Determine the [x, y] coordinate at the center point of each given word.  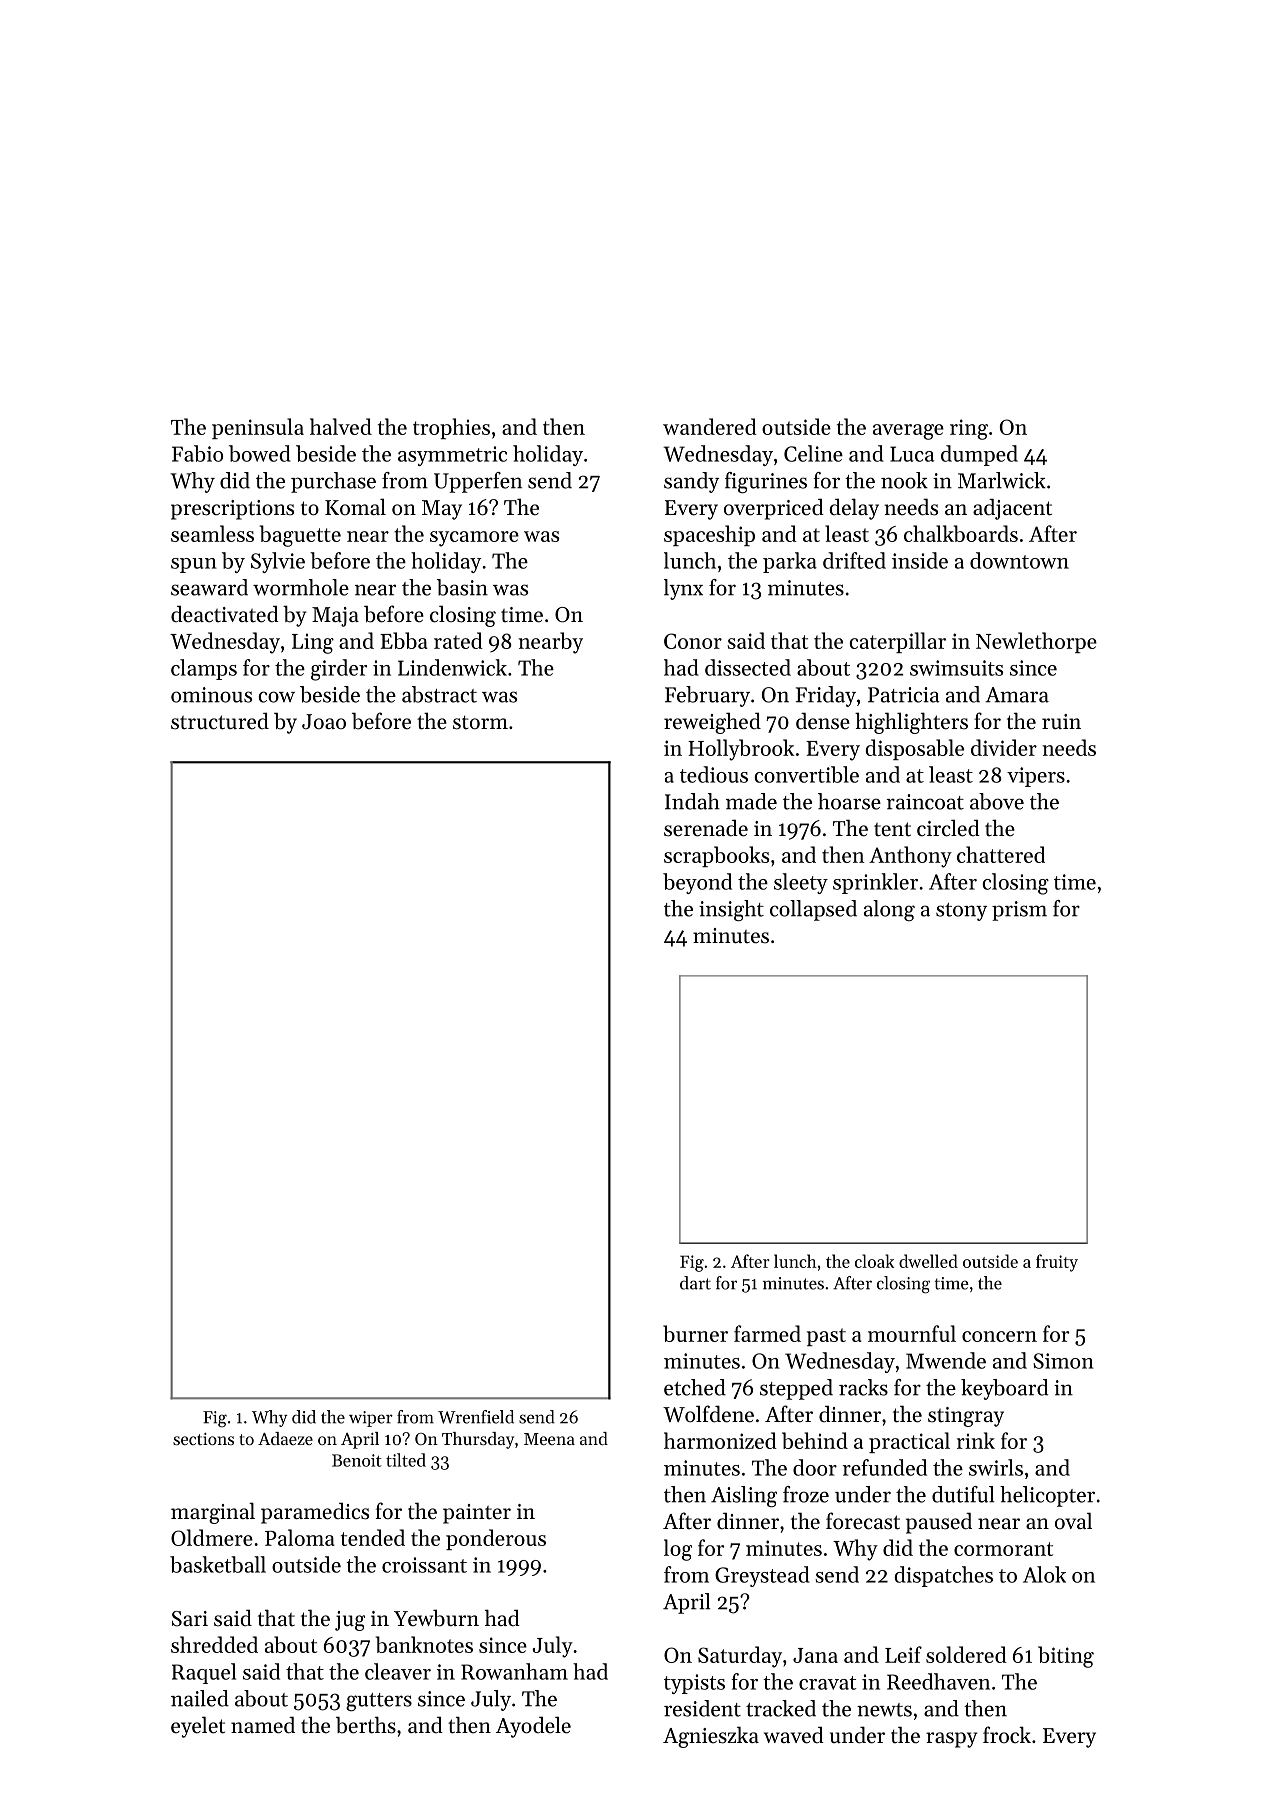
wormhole [301, 587]
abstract [439, 694]
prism [1019, 911]
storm [480, 722]
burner [695, 1333]
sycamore [474, 539]
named [263, 1725]
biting [1066, 1657]
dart [695, 1283]
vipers [1036, 777]
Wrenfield [476, 1417]
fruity [1057, 1263]
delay [854, 509]
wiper [371, 1419]
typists [694, 1684]
